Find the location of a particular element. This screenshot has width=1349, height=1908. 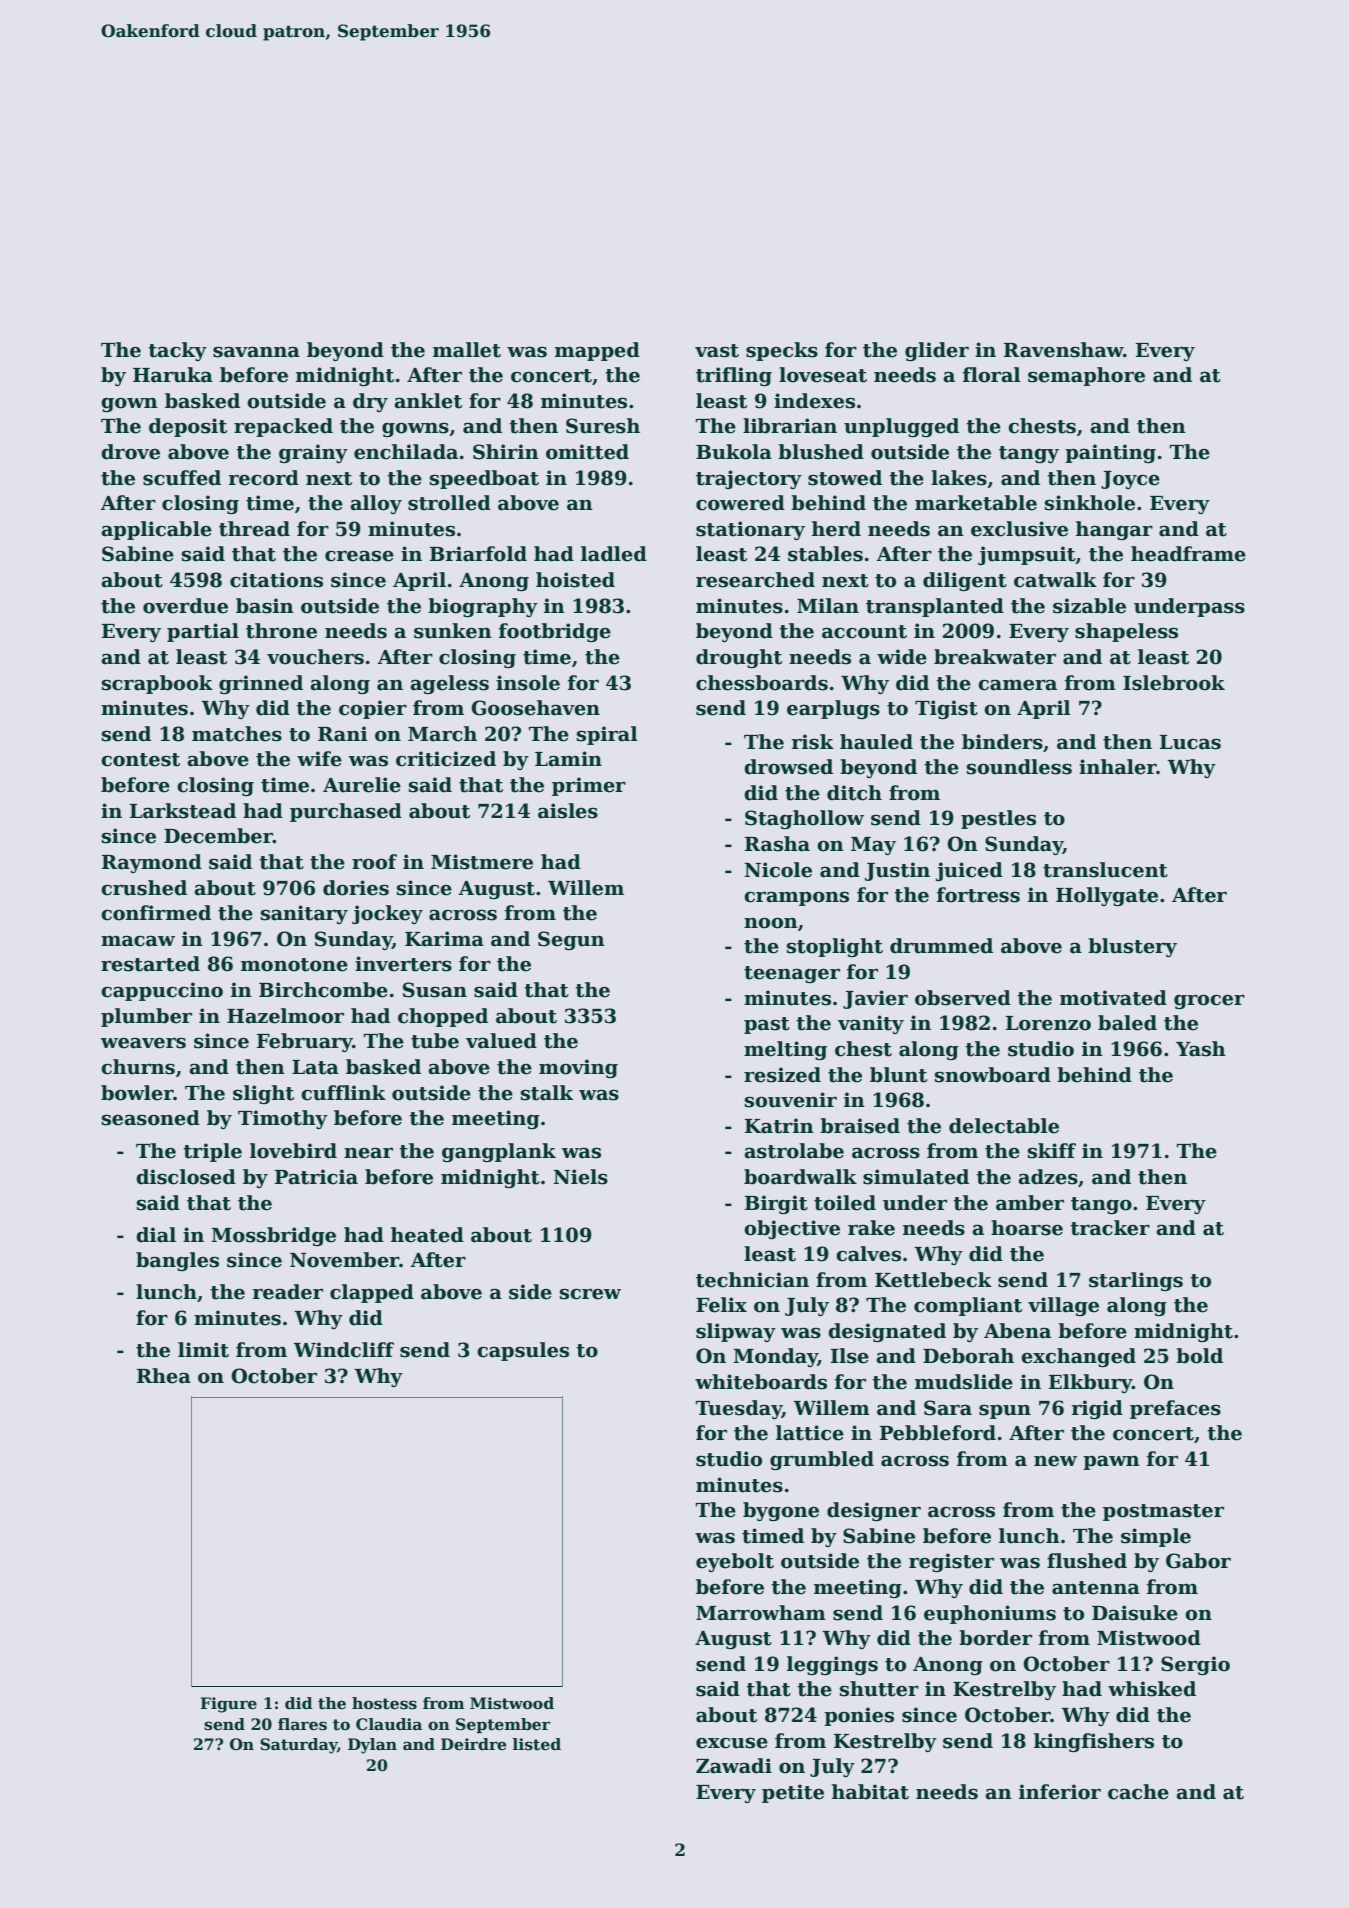

Segun is located at coordinates (571, 940).
